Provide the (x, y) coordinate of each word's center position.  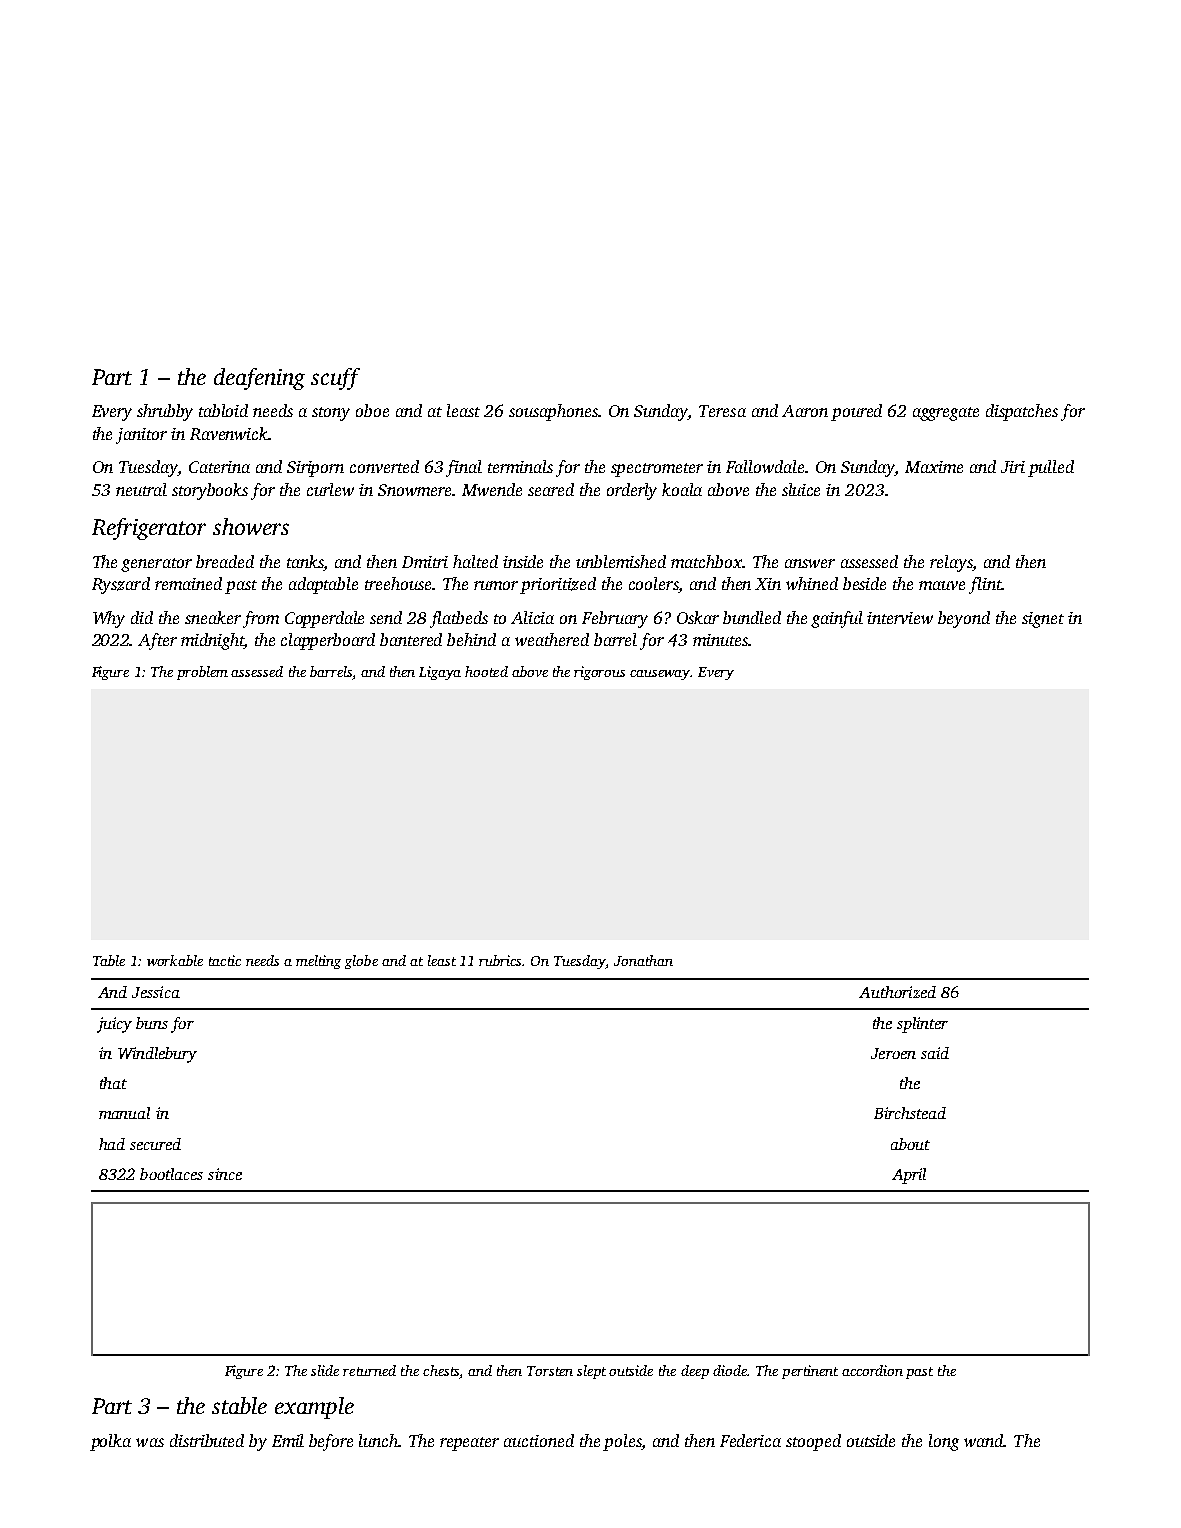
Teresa (722, 411)
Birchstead (910, 1113)
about (910, 1144)
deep (695, 1372)
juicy (114, 1025)
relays (951, 563)
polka (110, 1442)
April (909, 1176)
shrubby (165, 412)
